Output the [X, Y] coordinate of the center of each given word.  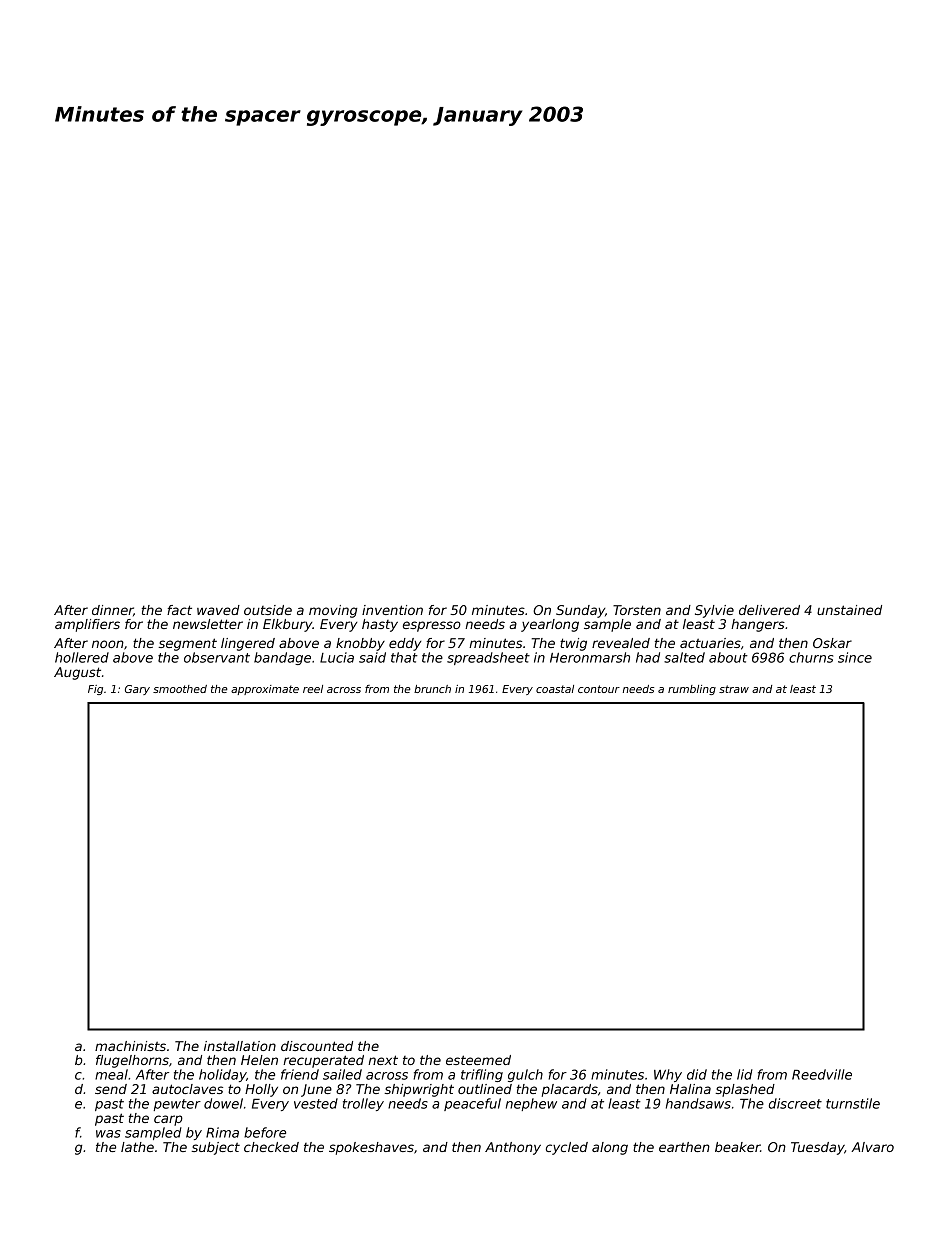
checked [271, 1147]
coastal [555, 689]
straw [734, 689]
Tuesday [817, 1148]
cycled [567, 1148]
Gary [137, 690]
